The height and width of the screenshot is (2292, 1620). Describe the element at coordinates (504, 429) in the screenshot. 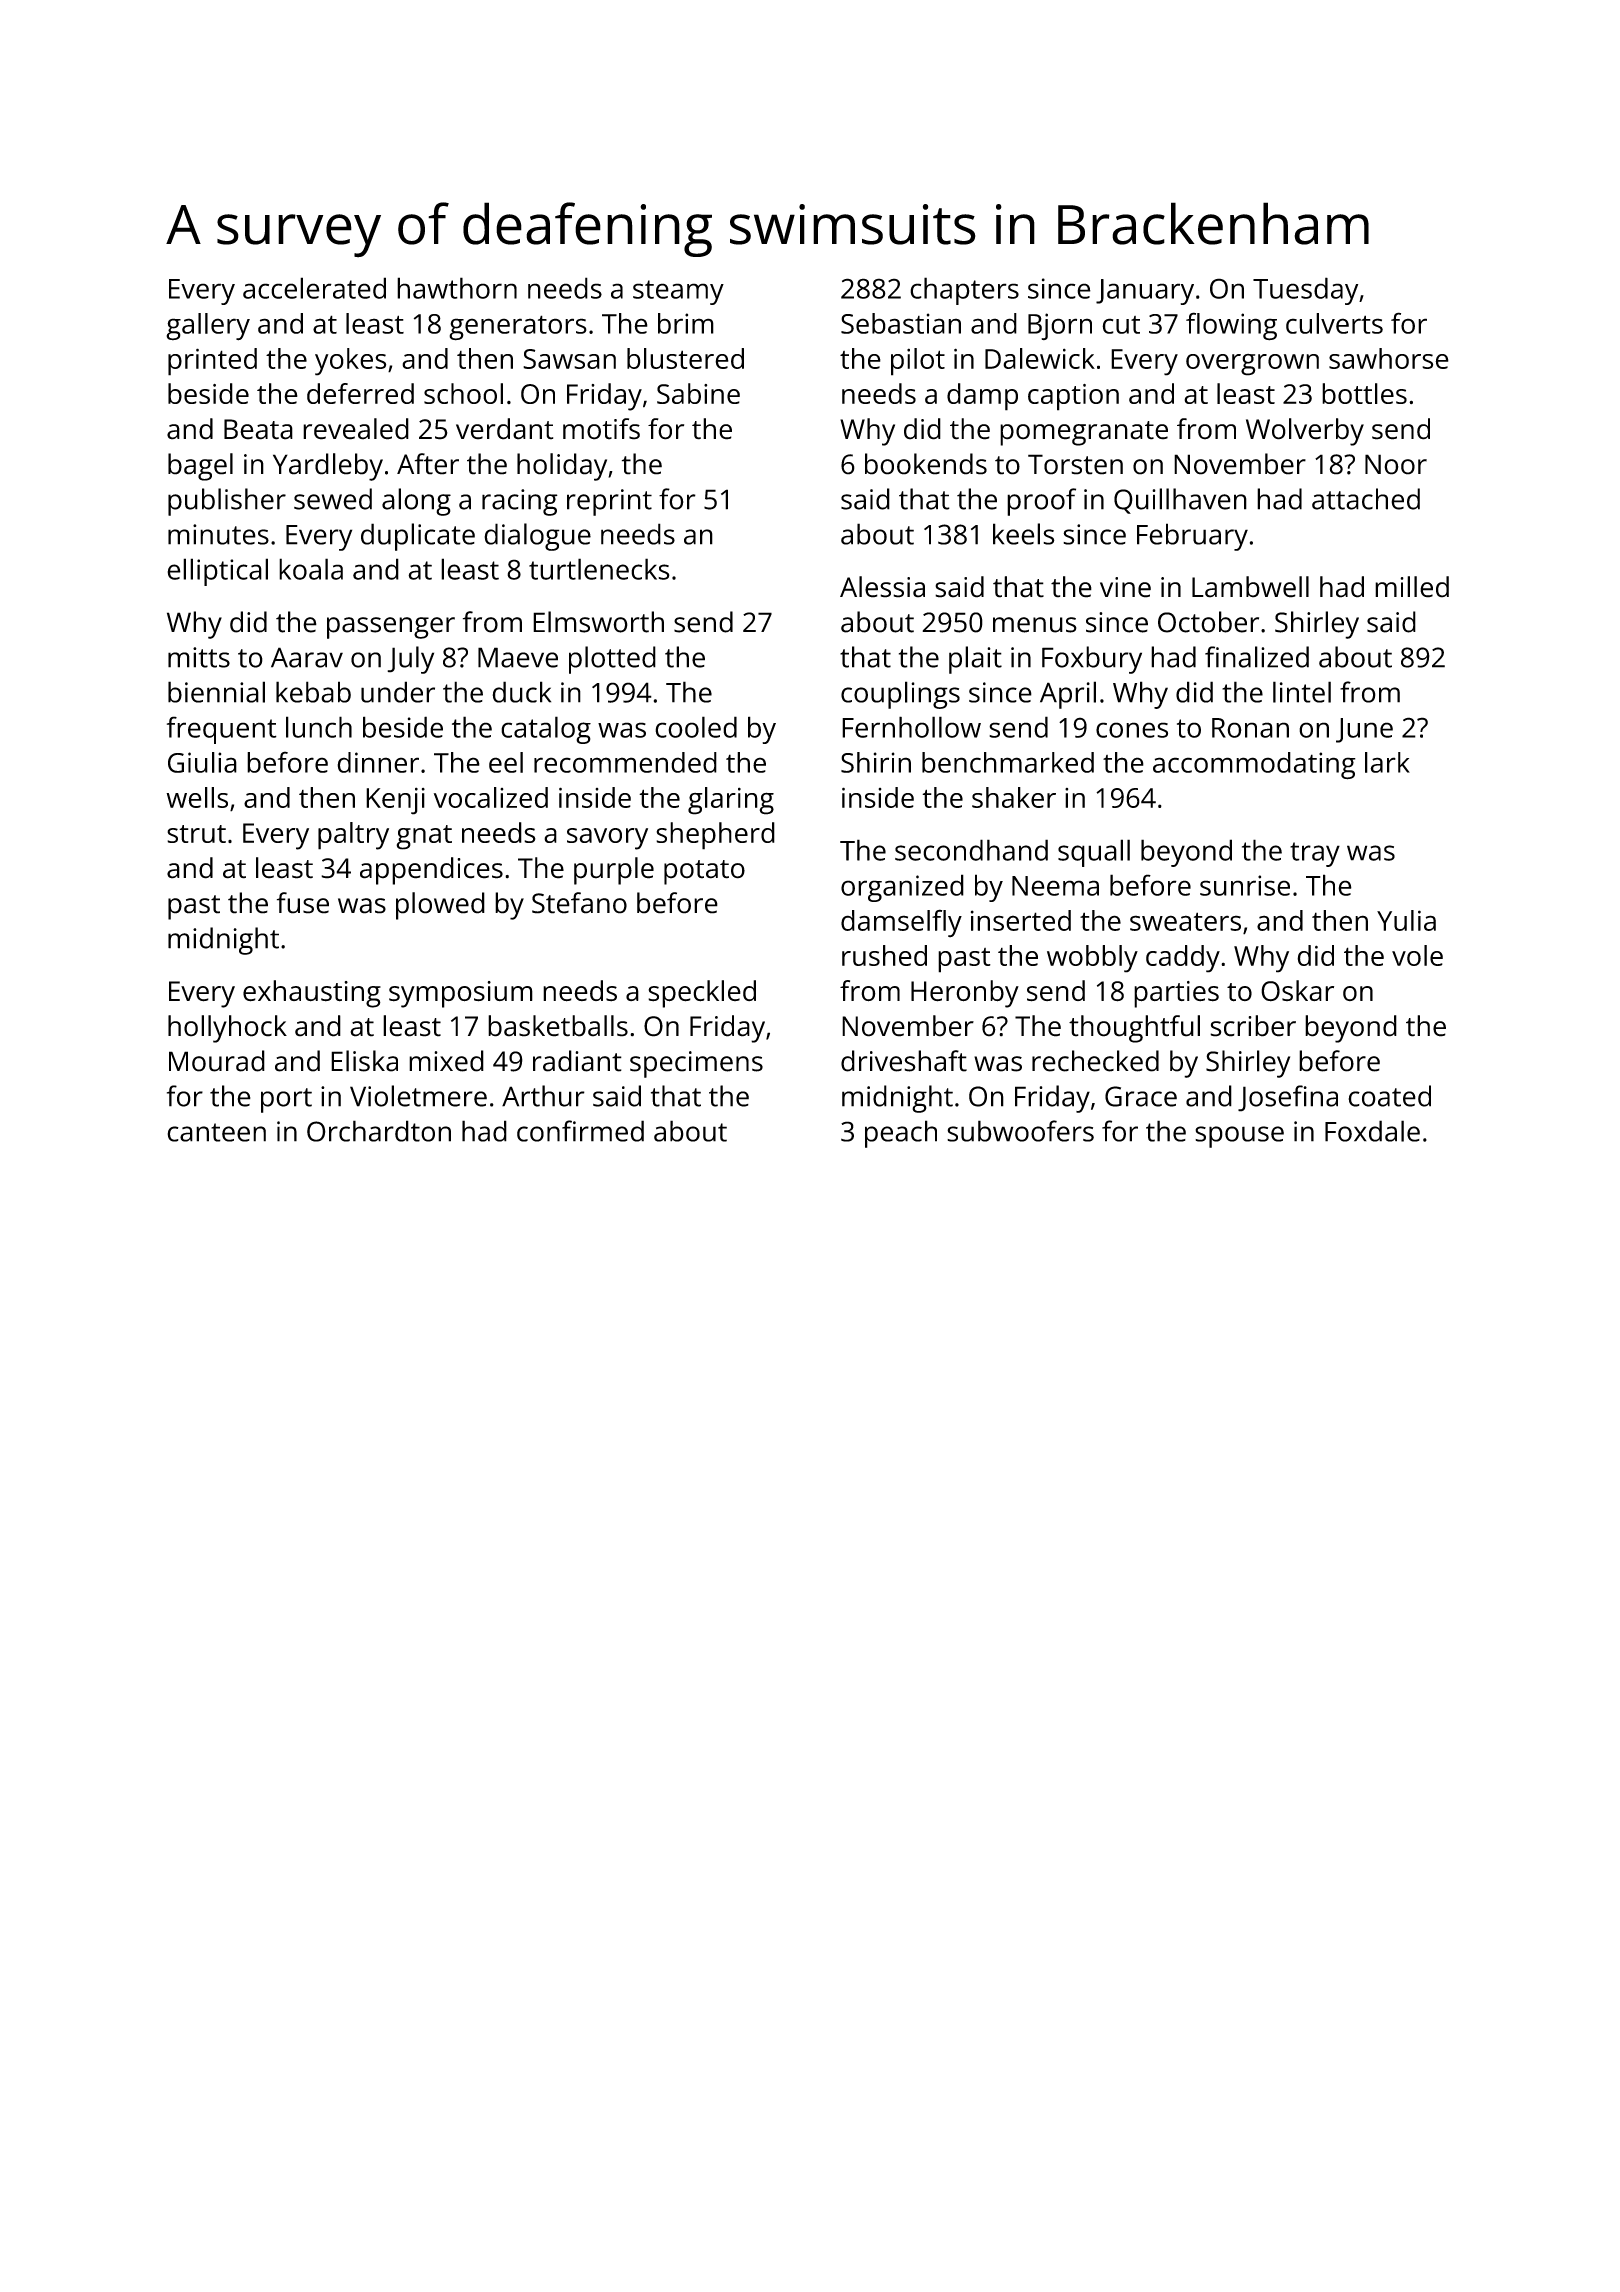

I see `verdant` at that location.
